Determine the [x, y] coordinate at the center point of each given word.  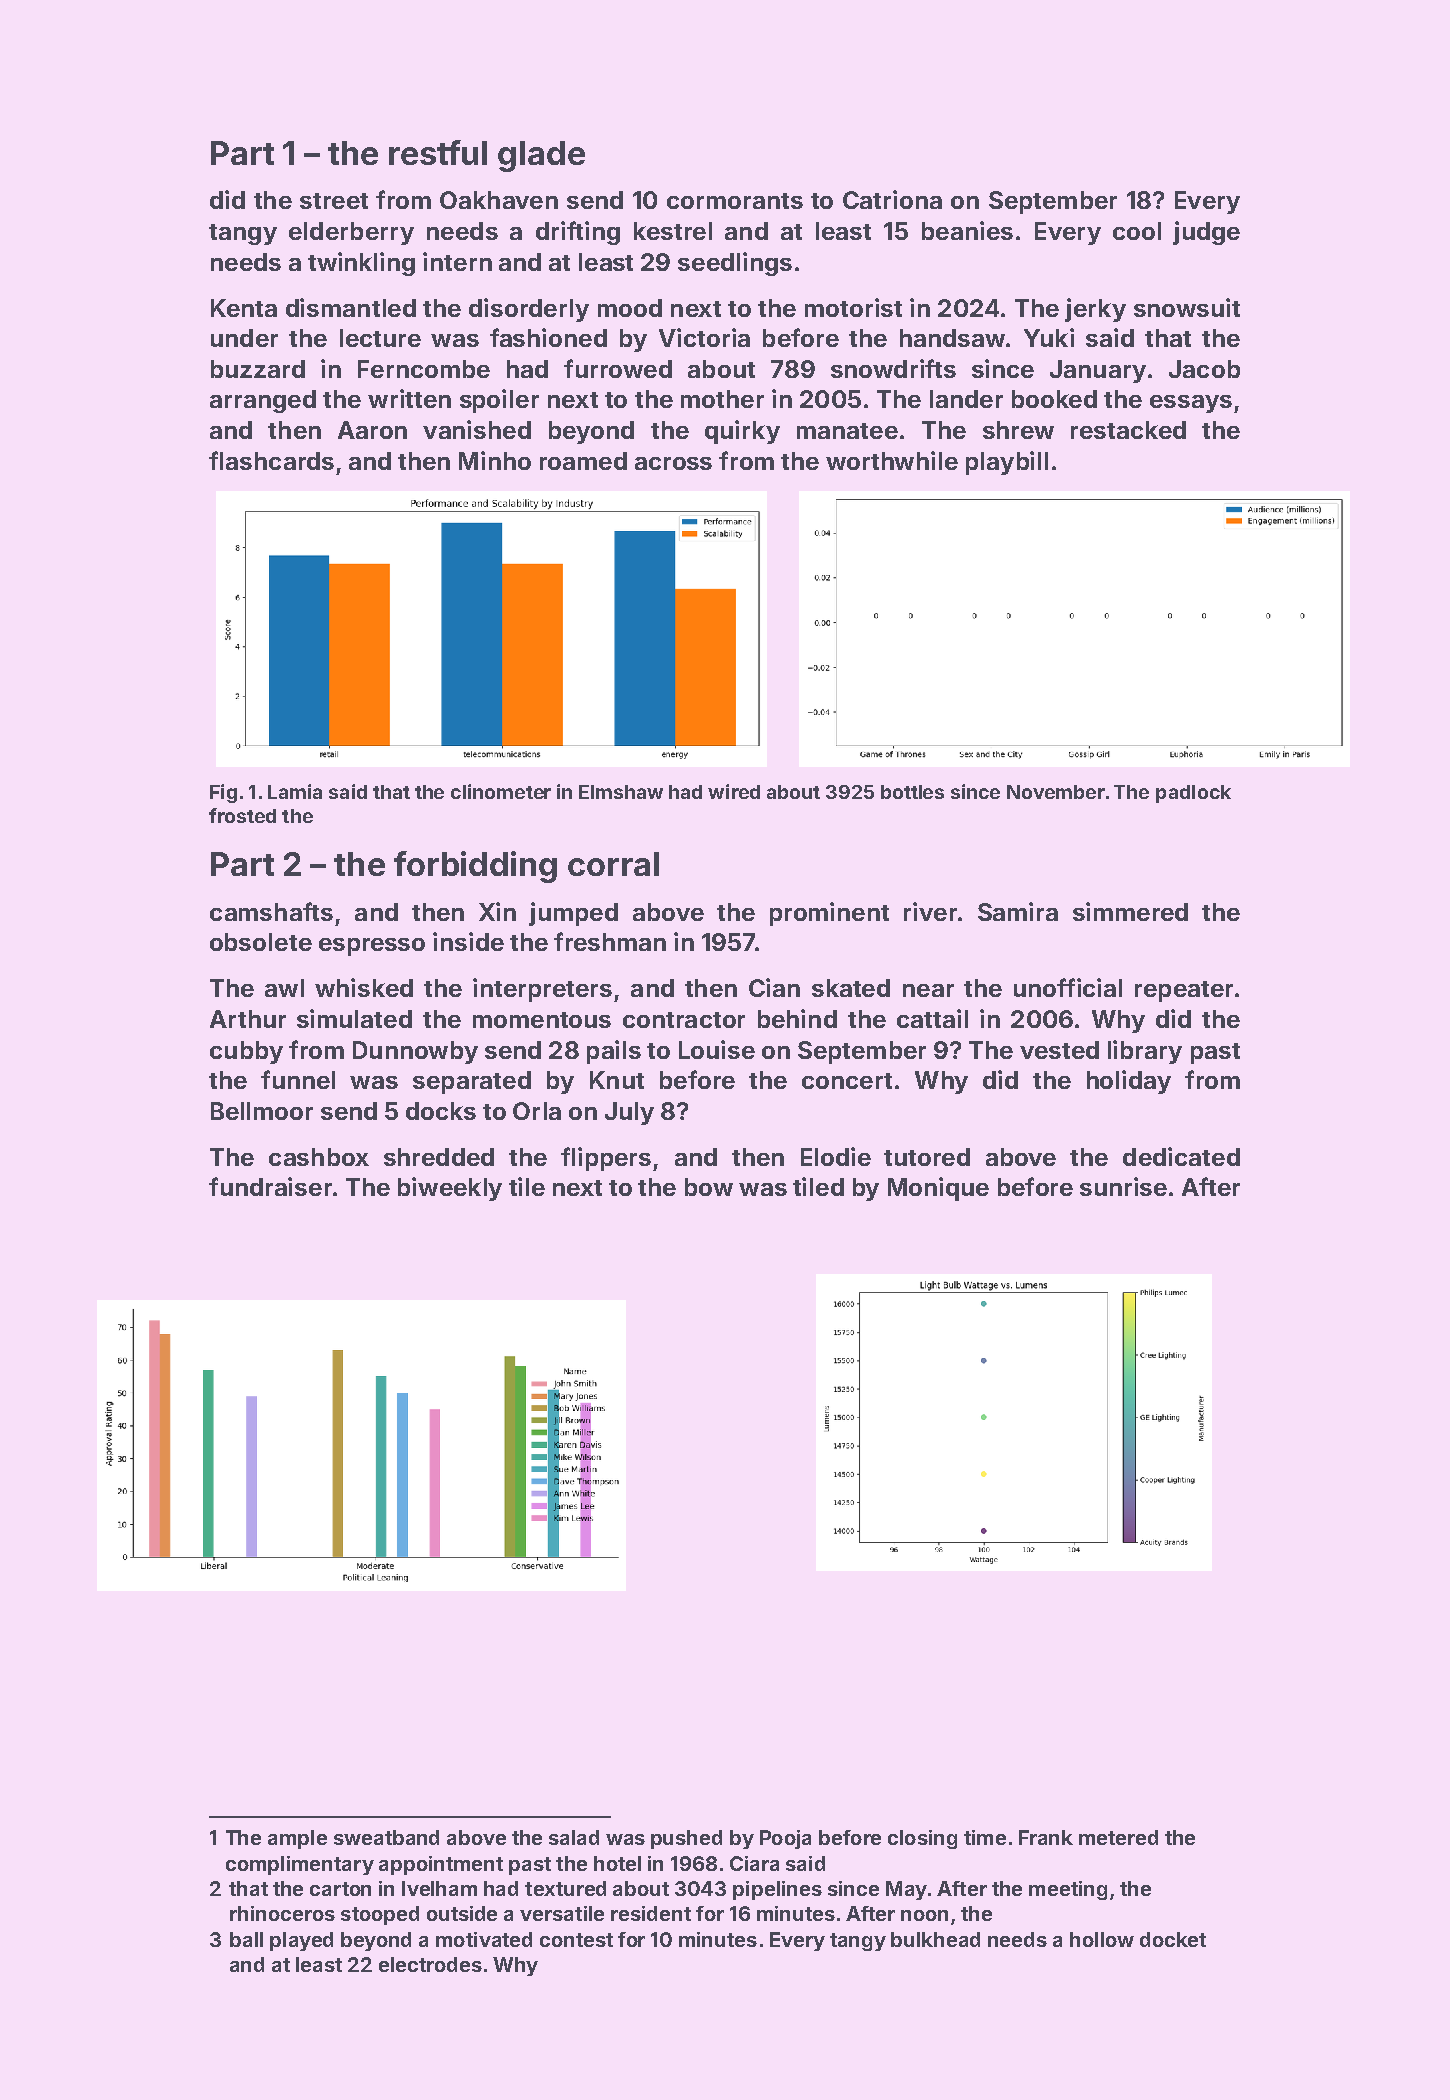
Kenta [244, 308]
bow [709, 1187]
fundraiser [270, 1186]
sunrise [1123, 1186]
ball [246, 1939]
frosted [242, 815]
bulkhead [935, 1939]
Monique [938, 1189]
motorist [853, 307]
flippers [606, 1159]
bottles [912, 792]
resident [651, 1913]
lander [966, 399]
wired [734, 791]
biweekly [450, 1189]
